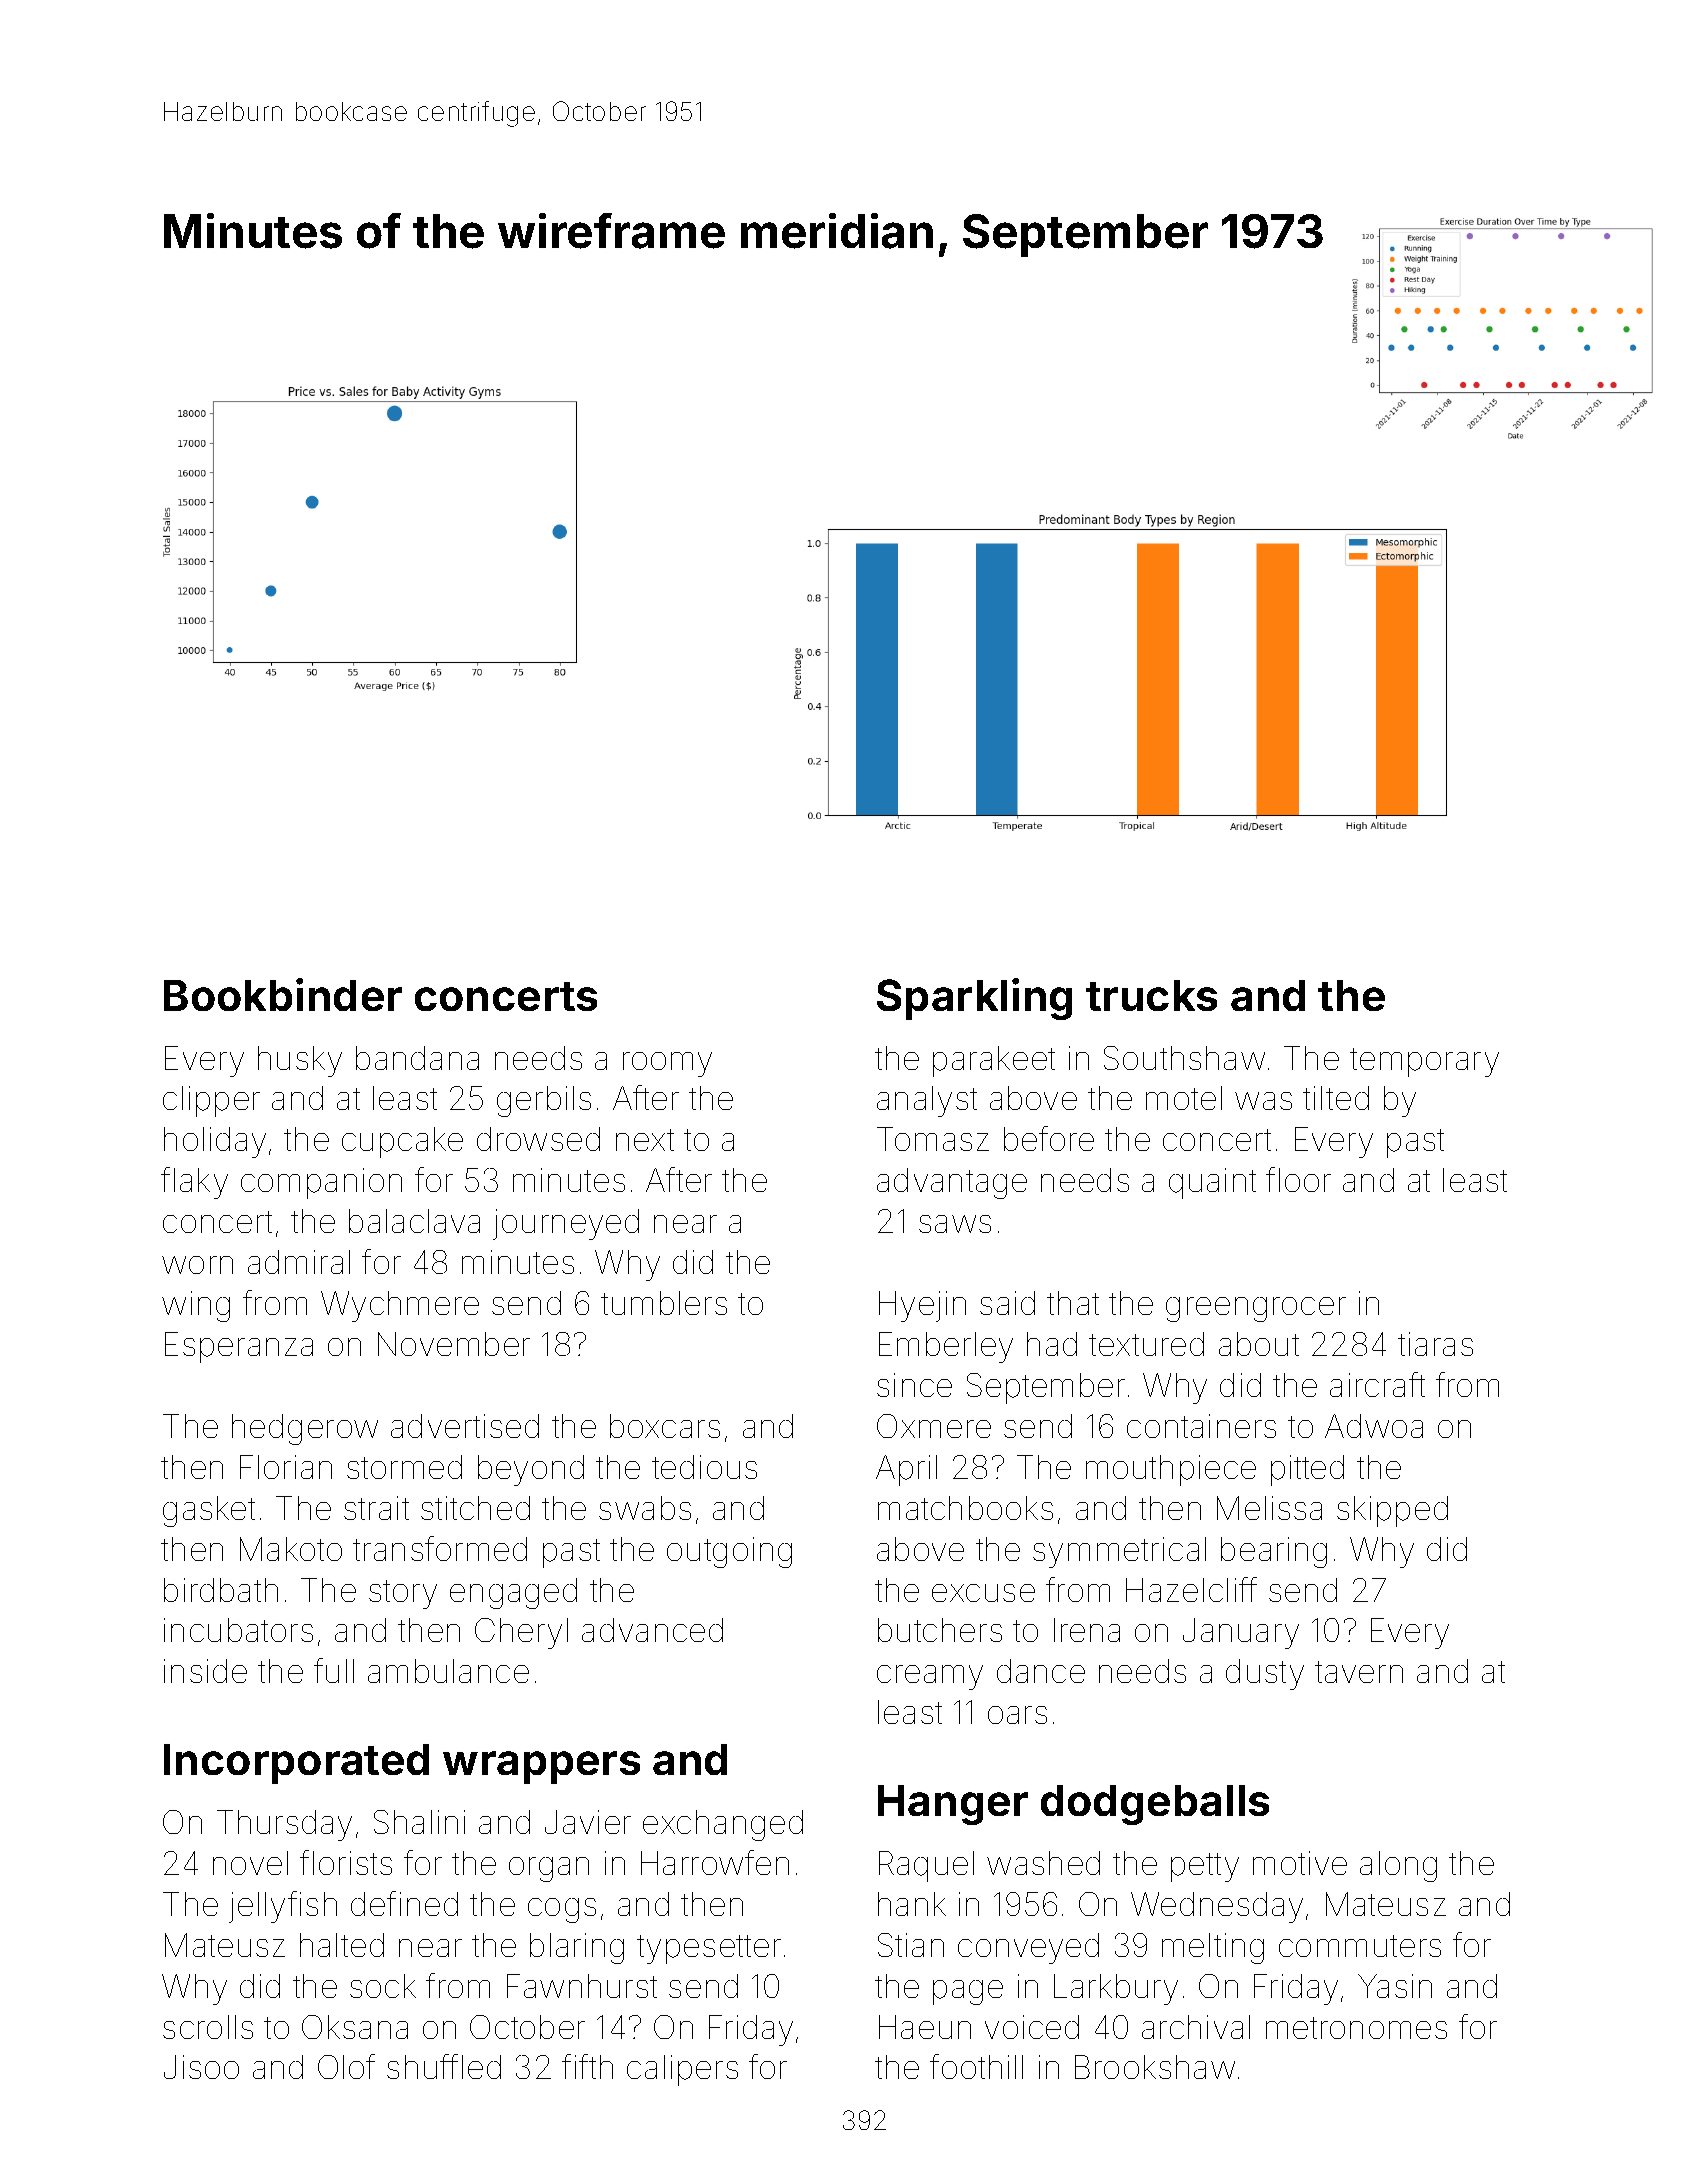 The image size is (1683, 2178). I want to click on shuffled, so click(444, 2066).
